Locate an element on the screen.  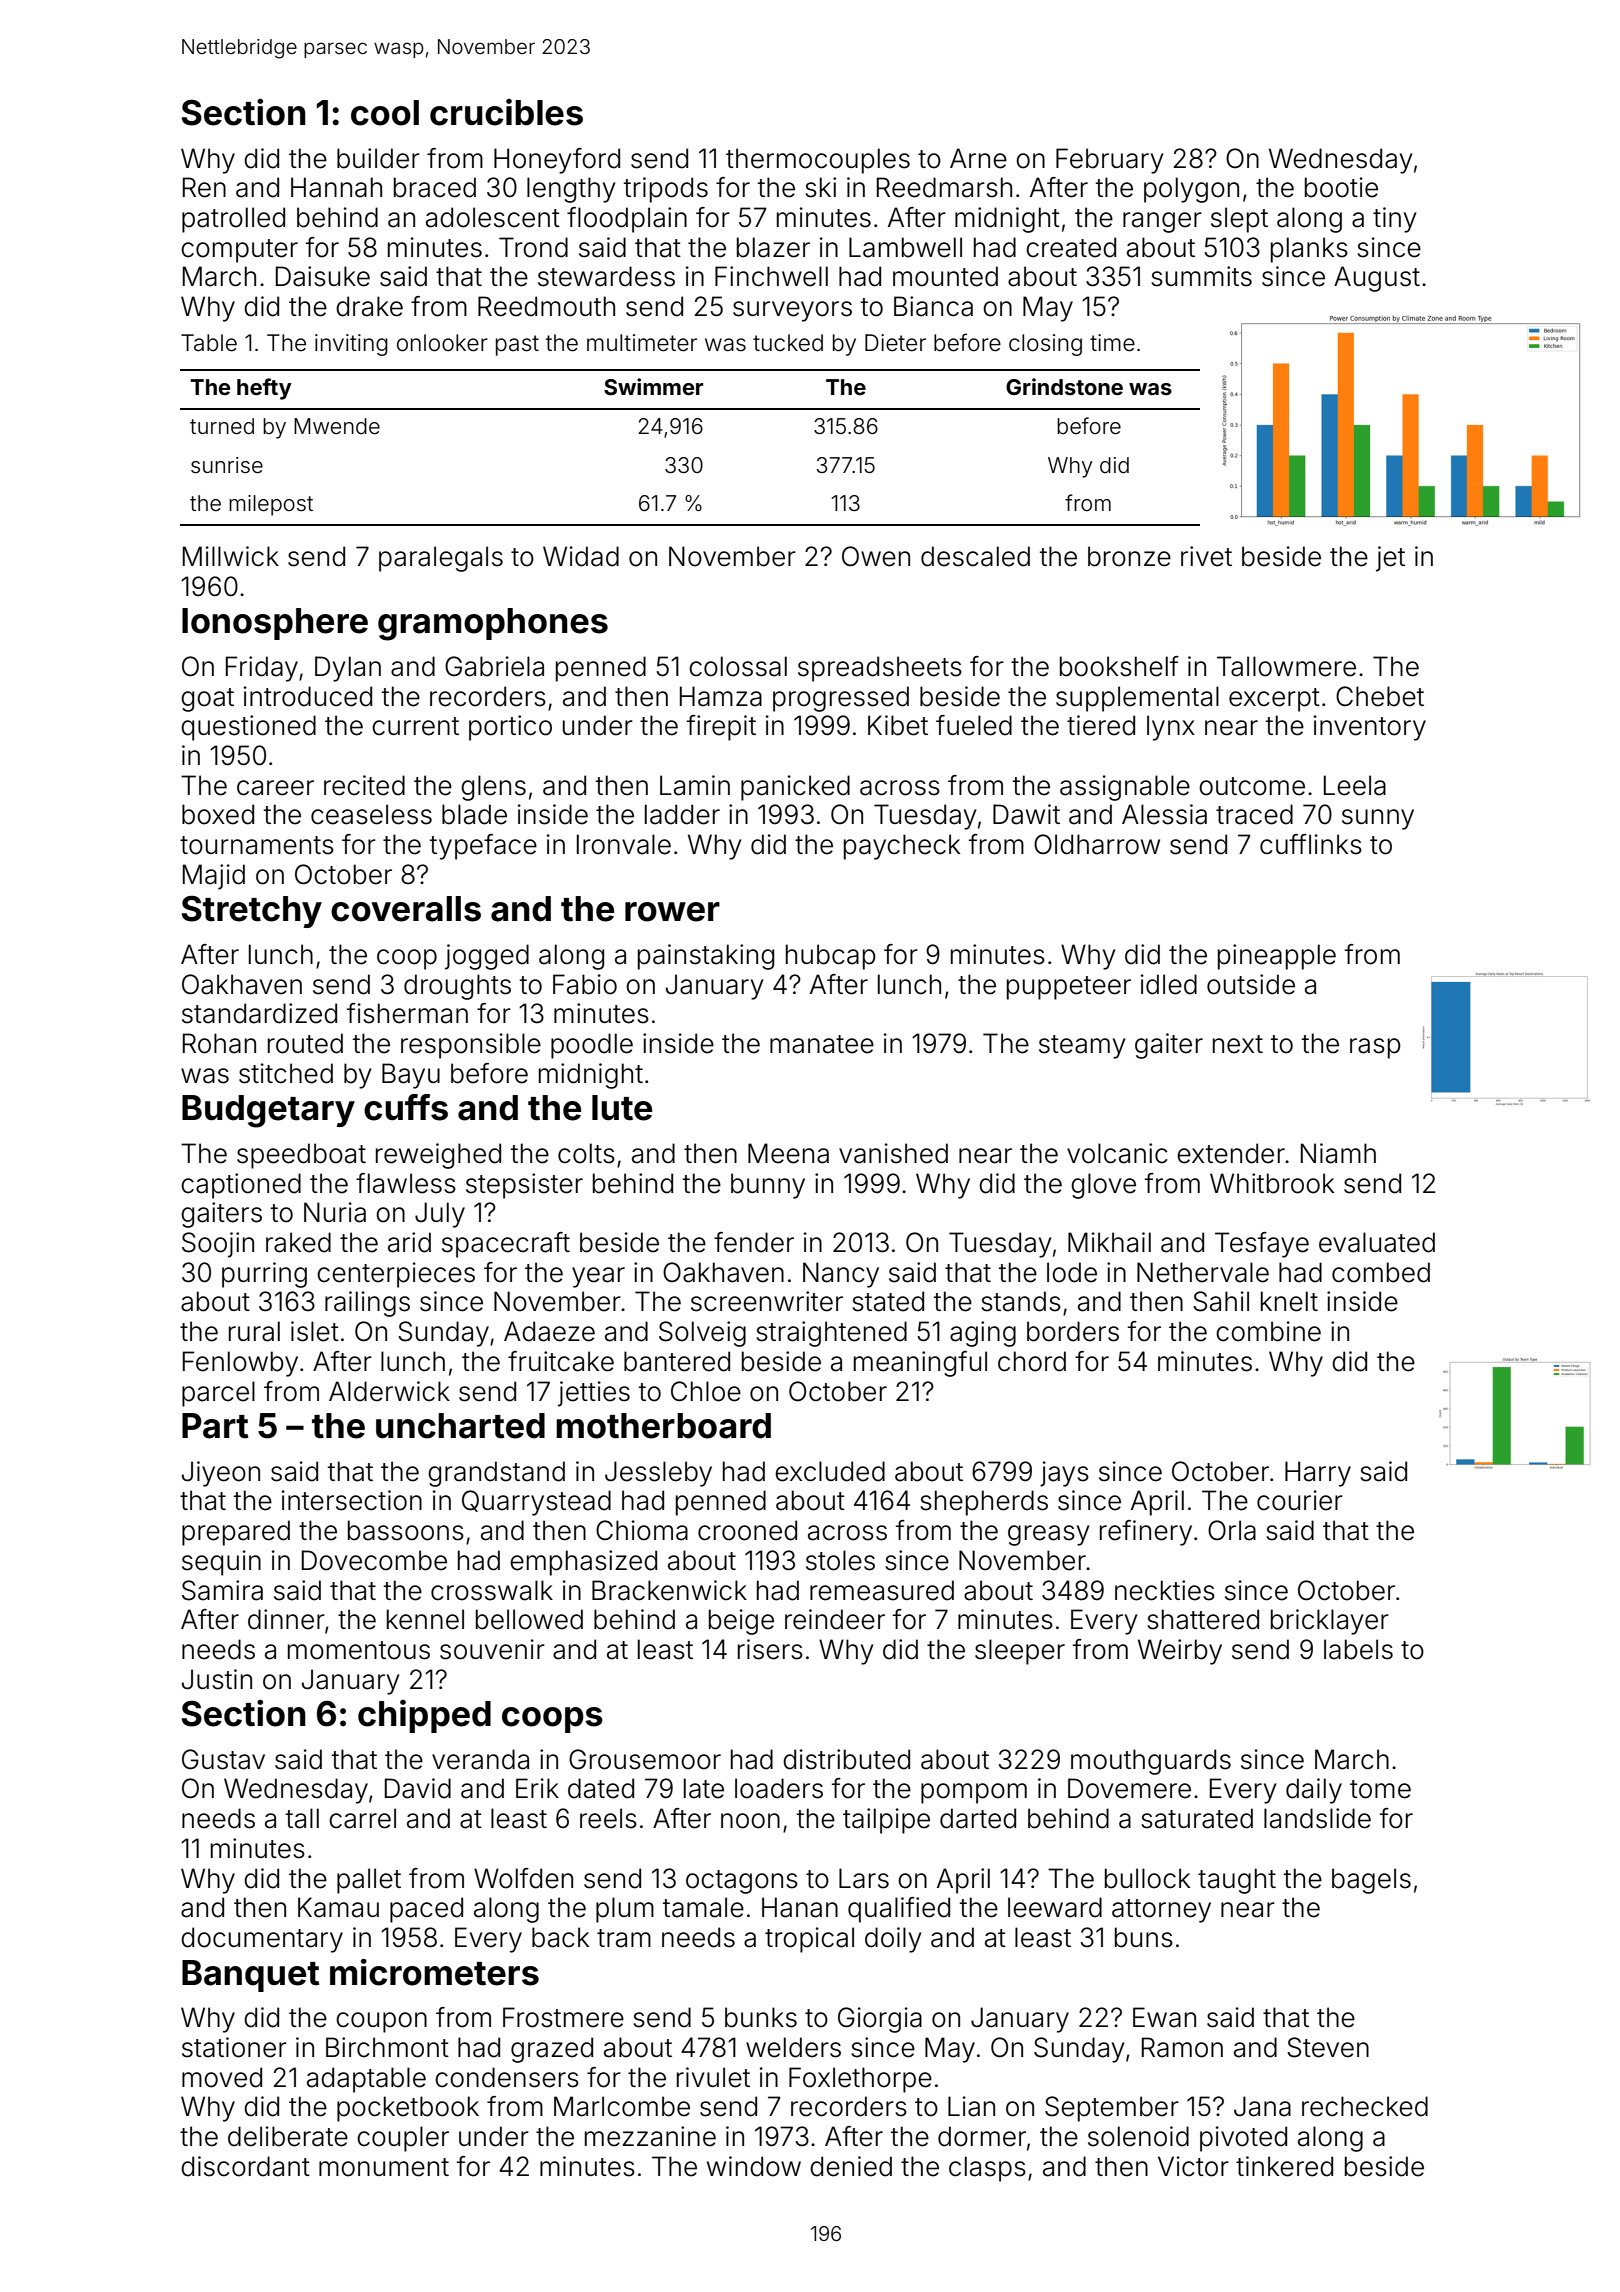
fisherman is located at coordinates (407, 1013).
